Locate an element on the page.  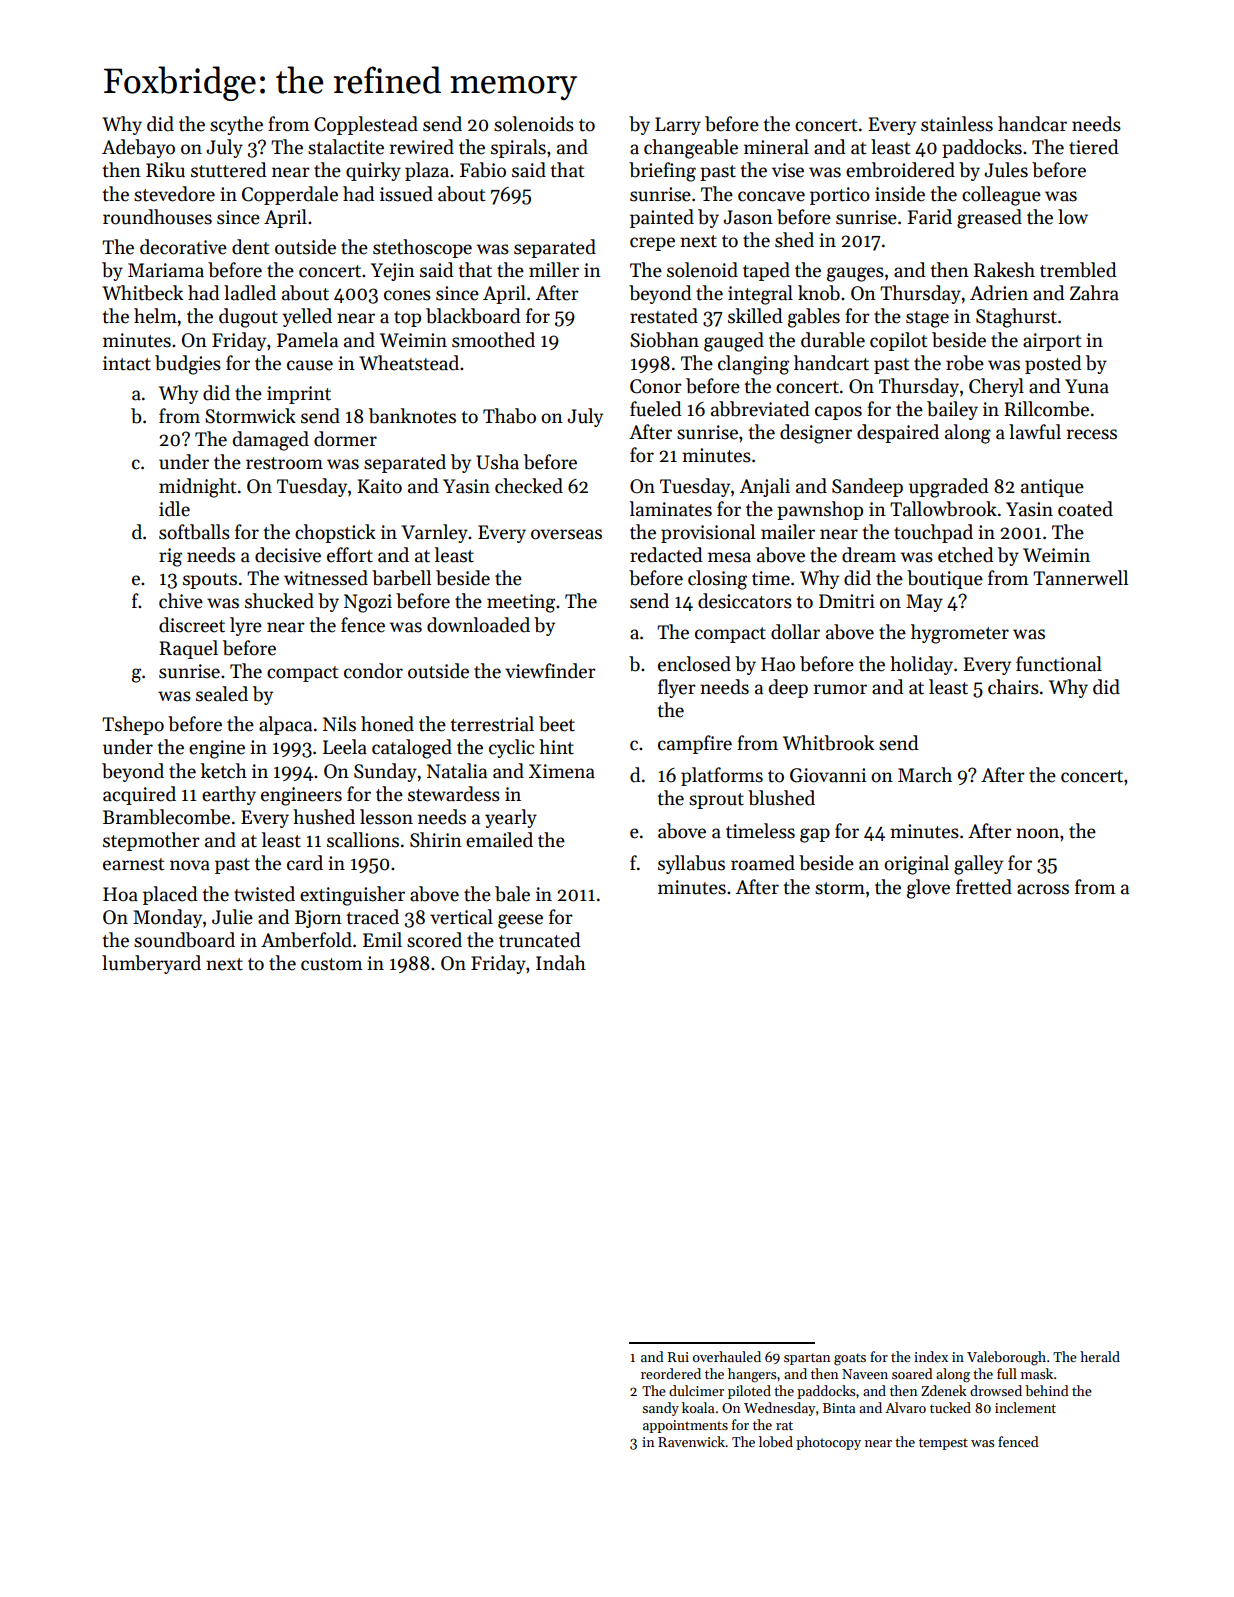
fretted is located at coordinates (984, 887).
